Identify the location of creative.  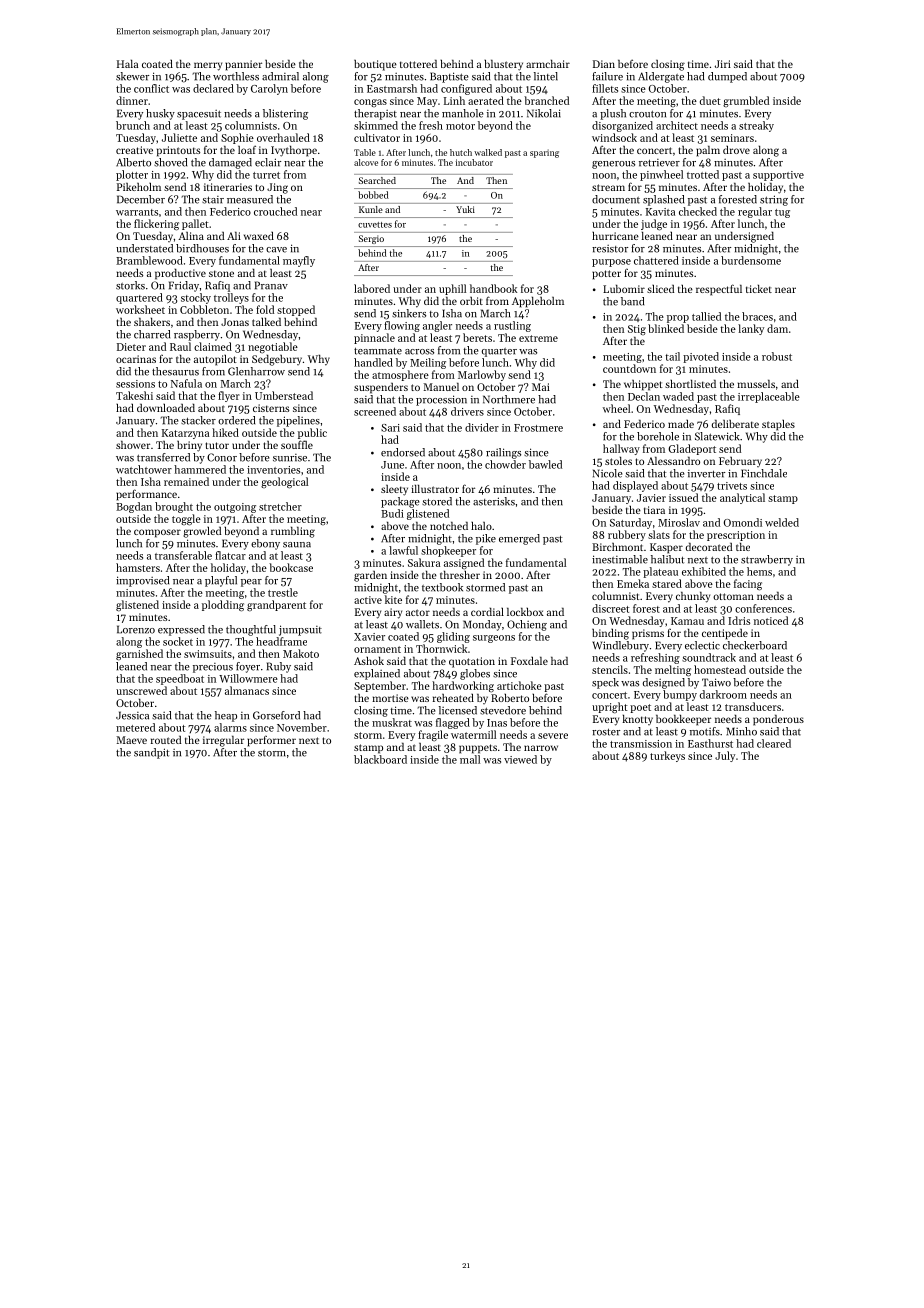
(134, 150).
